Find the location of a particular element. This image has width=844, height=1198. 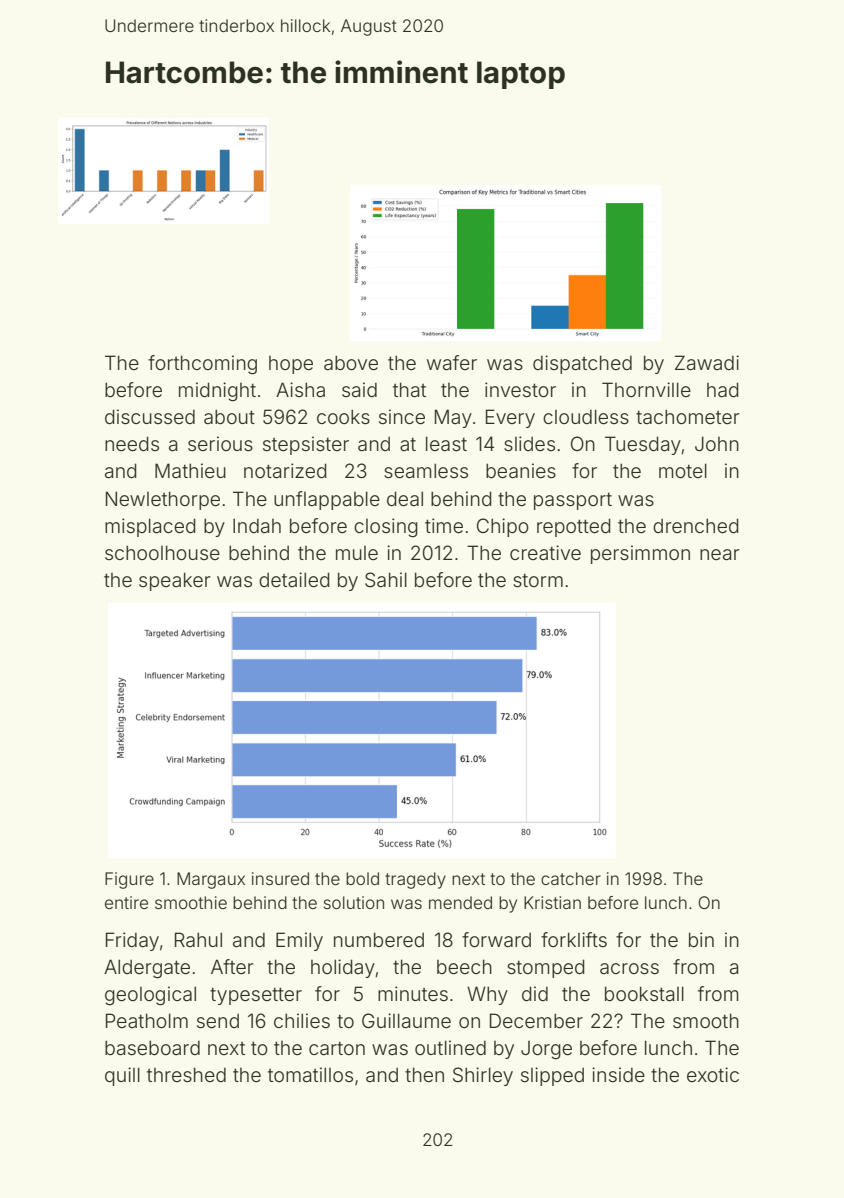

detailed is located at coordinates (294, 579).
